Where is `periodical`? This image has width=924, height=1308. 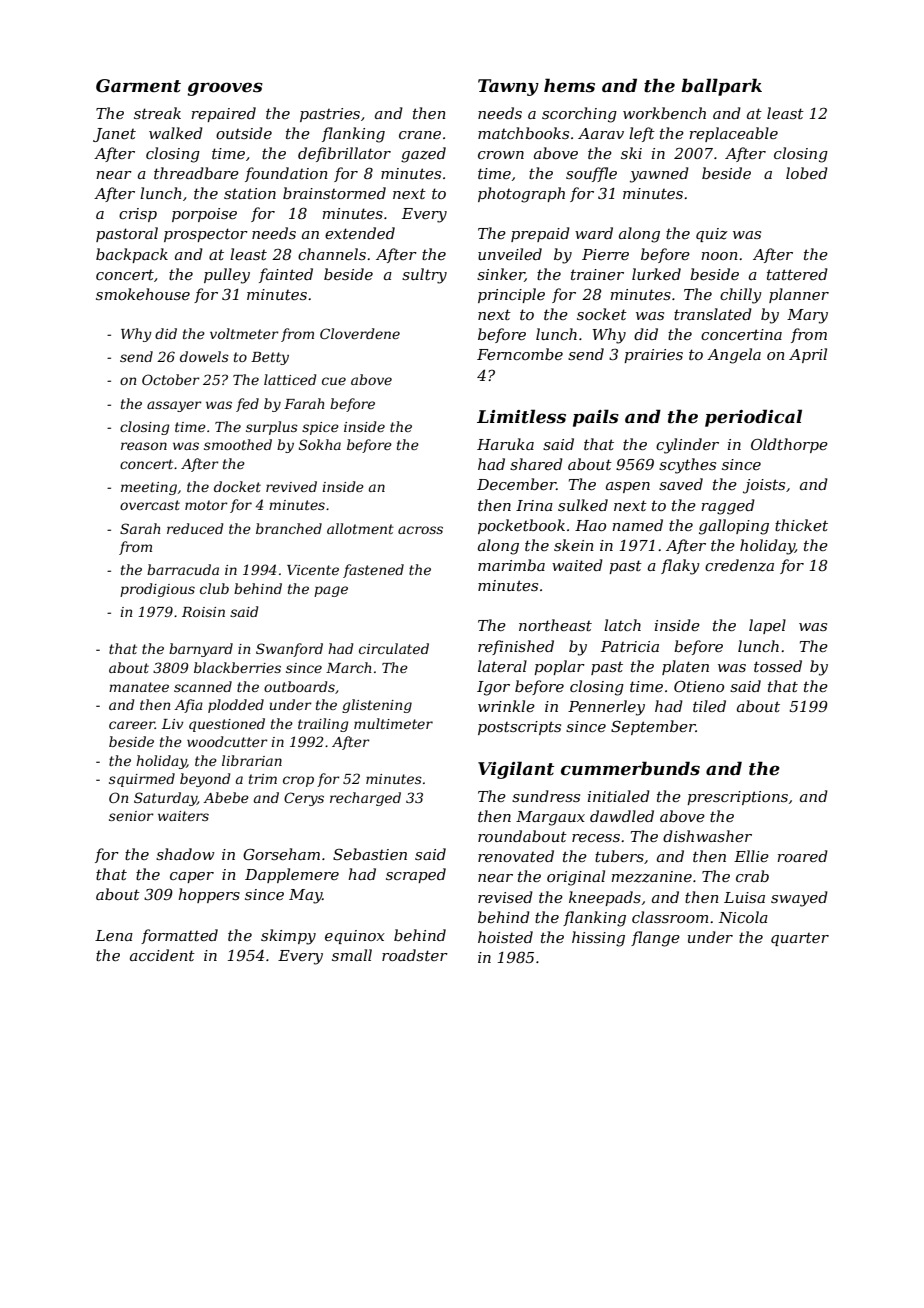
periodical is located at coordinates (753, 418).
